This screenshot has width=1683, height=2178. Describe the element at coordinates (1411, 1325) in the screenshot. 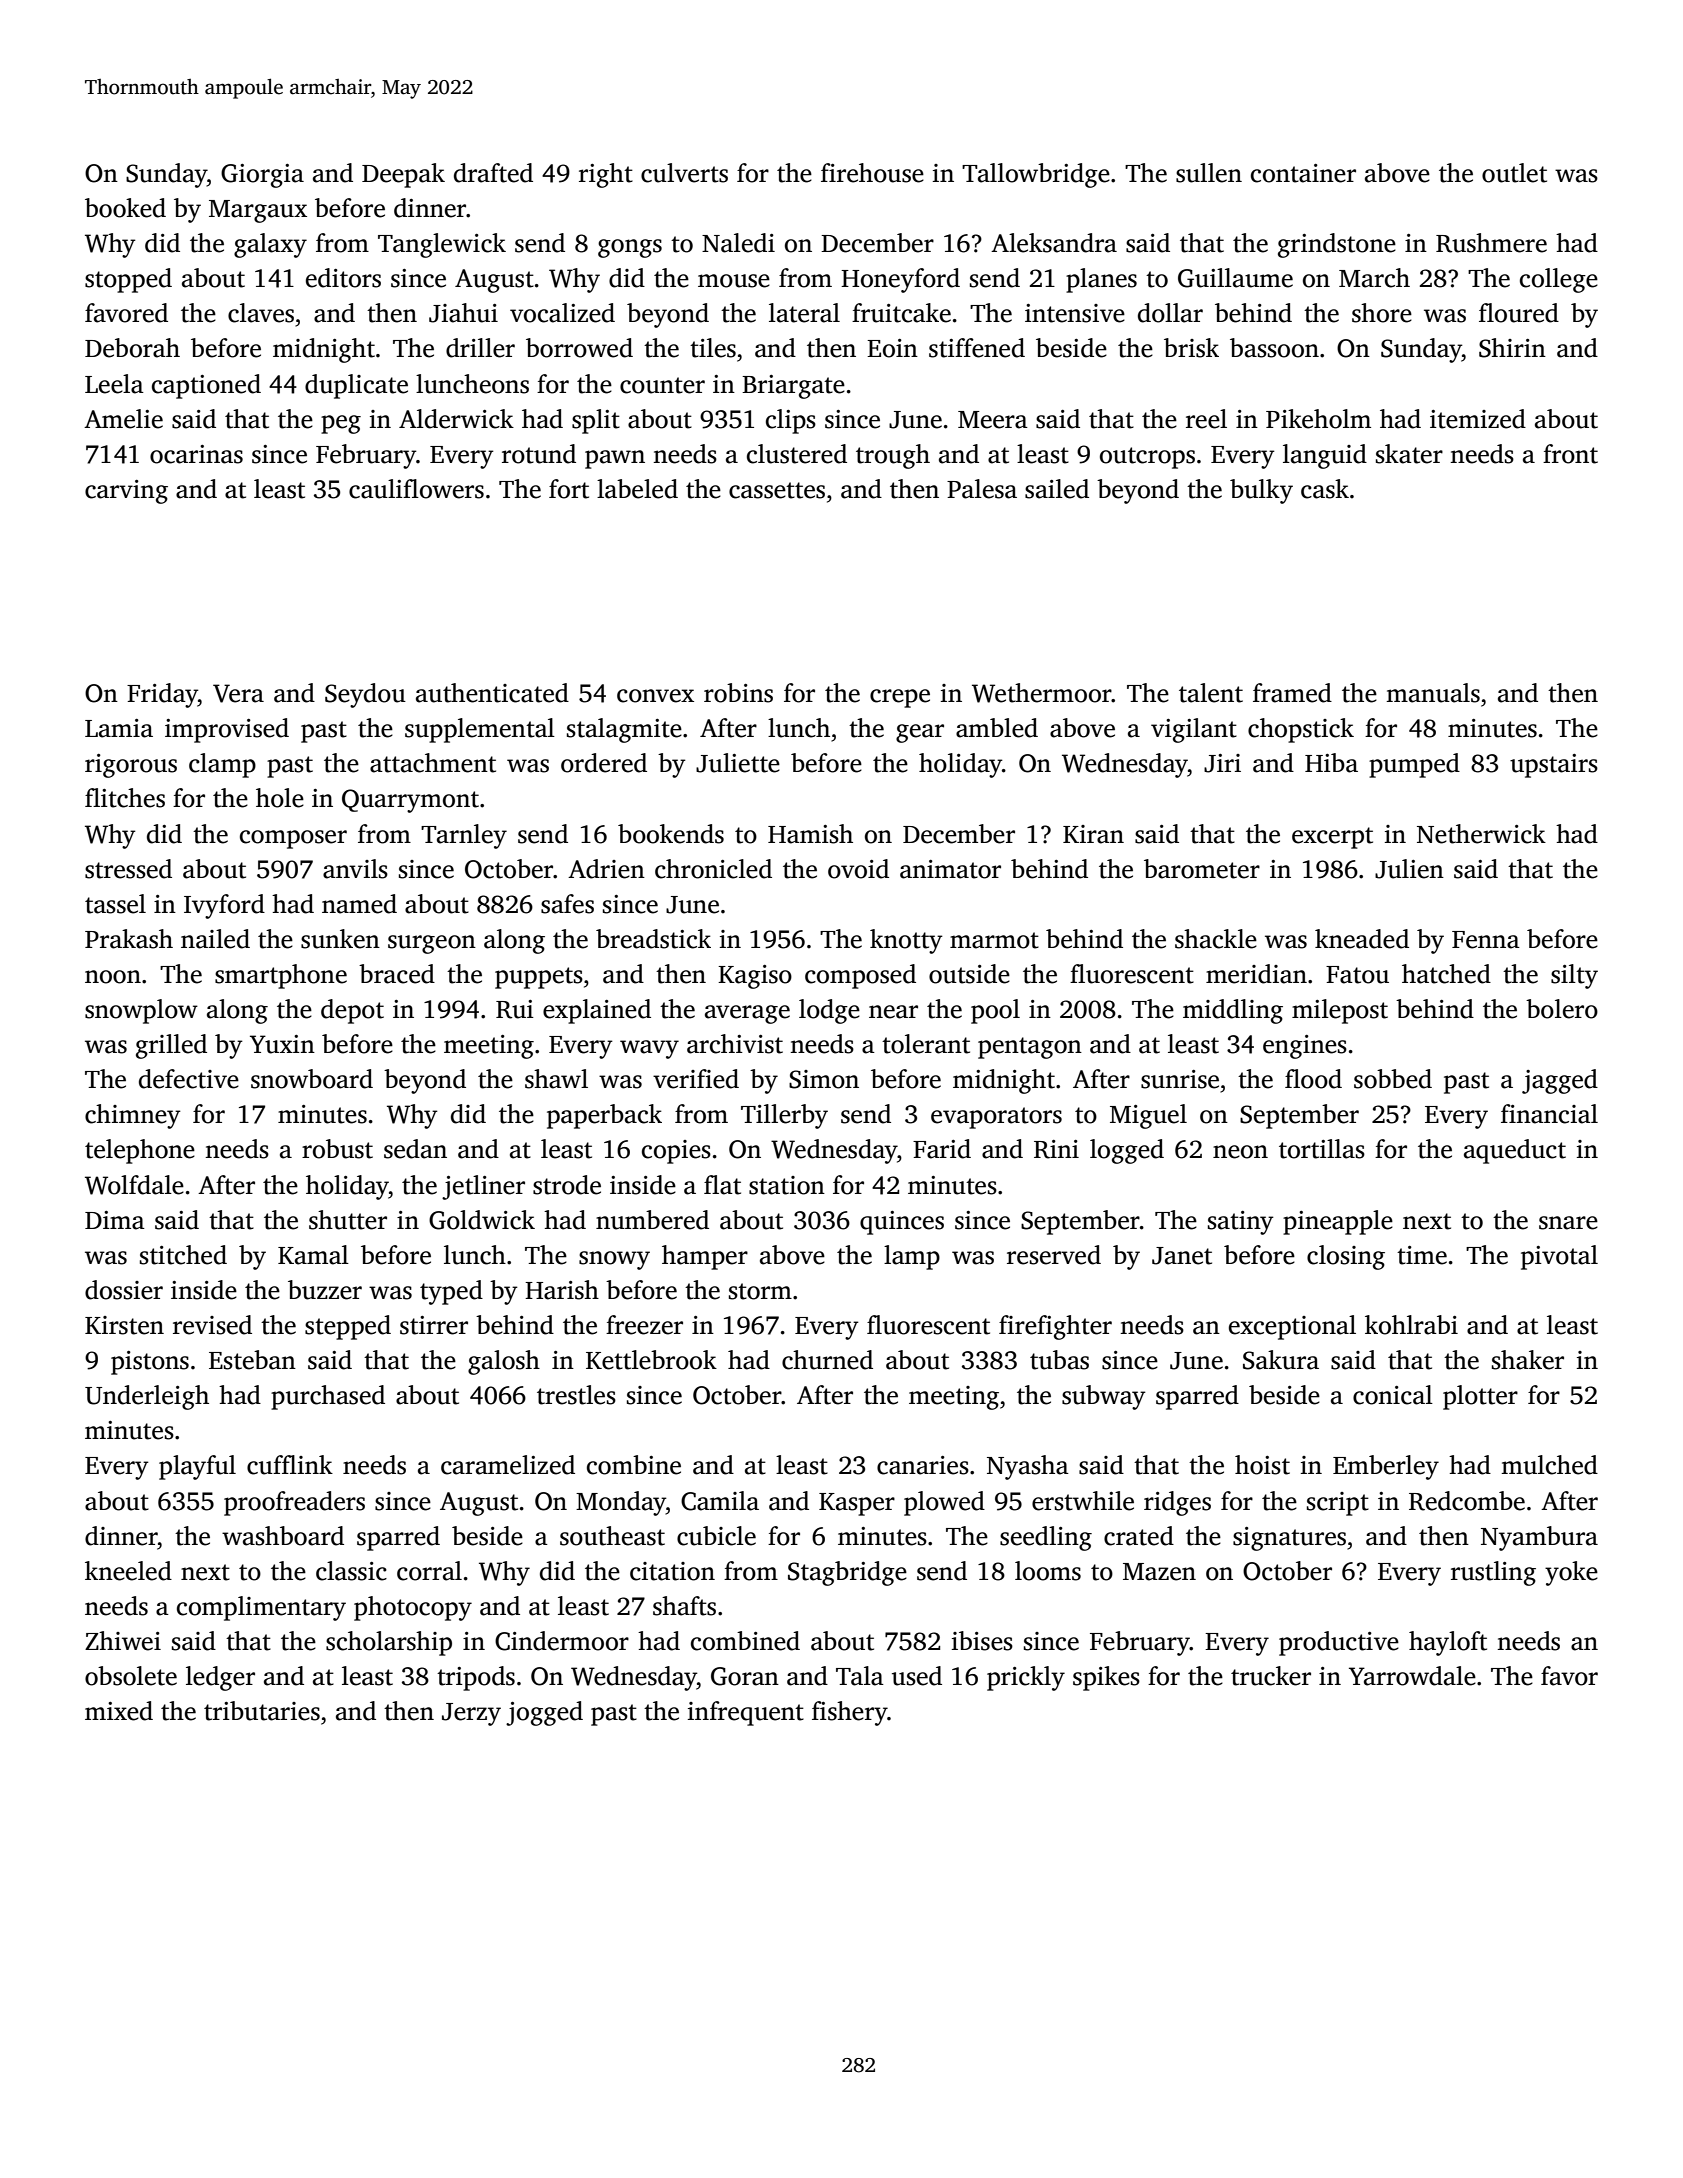

I see `kohlrabi` at that location.
